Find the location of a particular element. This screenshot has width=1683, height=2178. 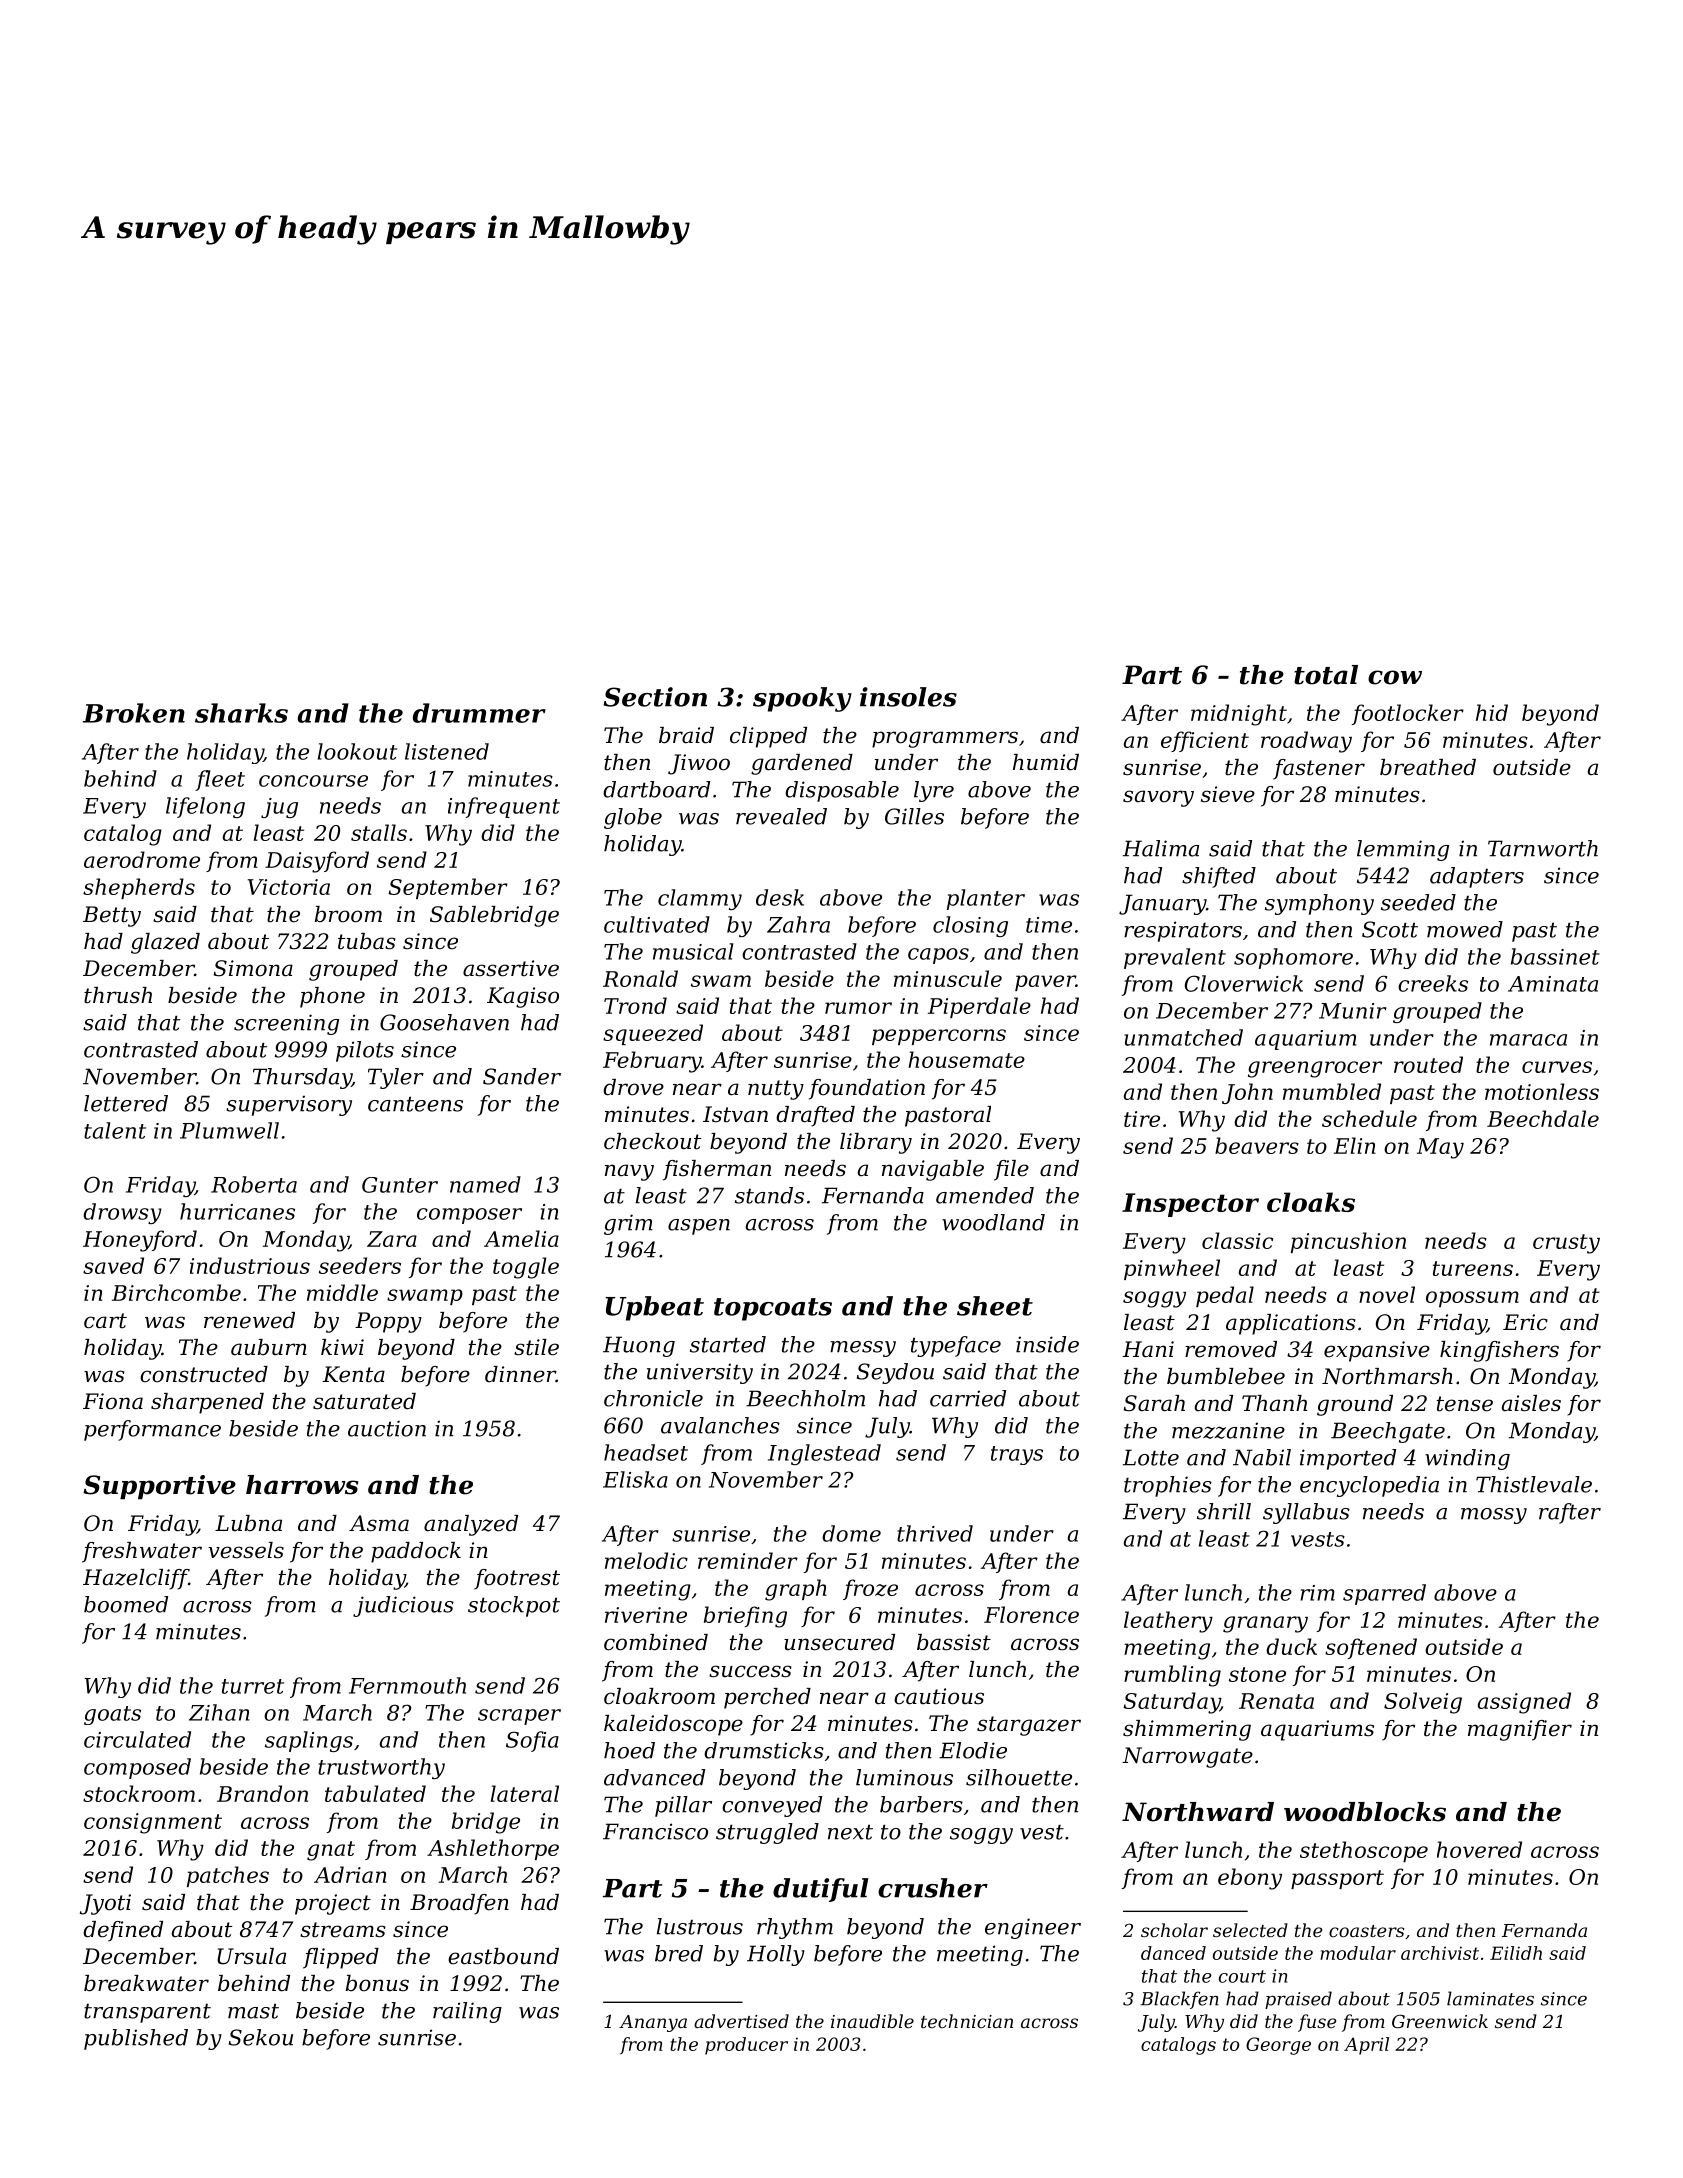

cow is located at coordinates (1395, 677).
